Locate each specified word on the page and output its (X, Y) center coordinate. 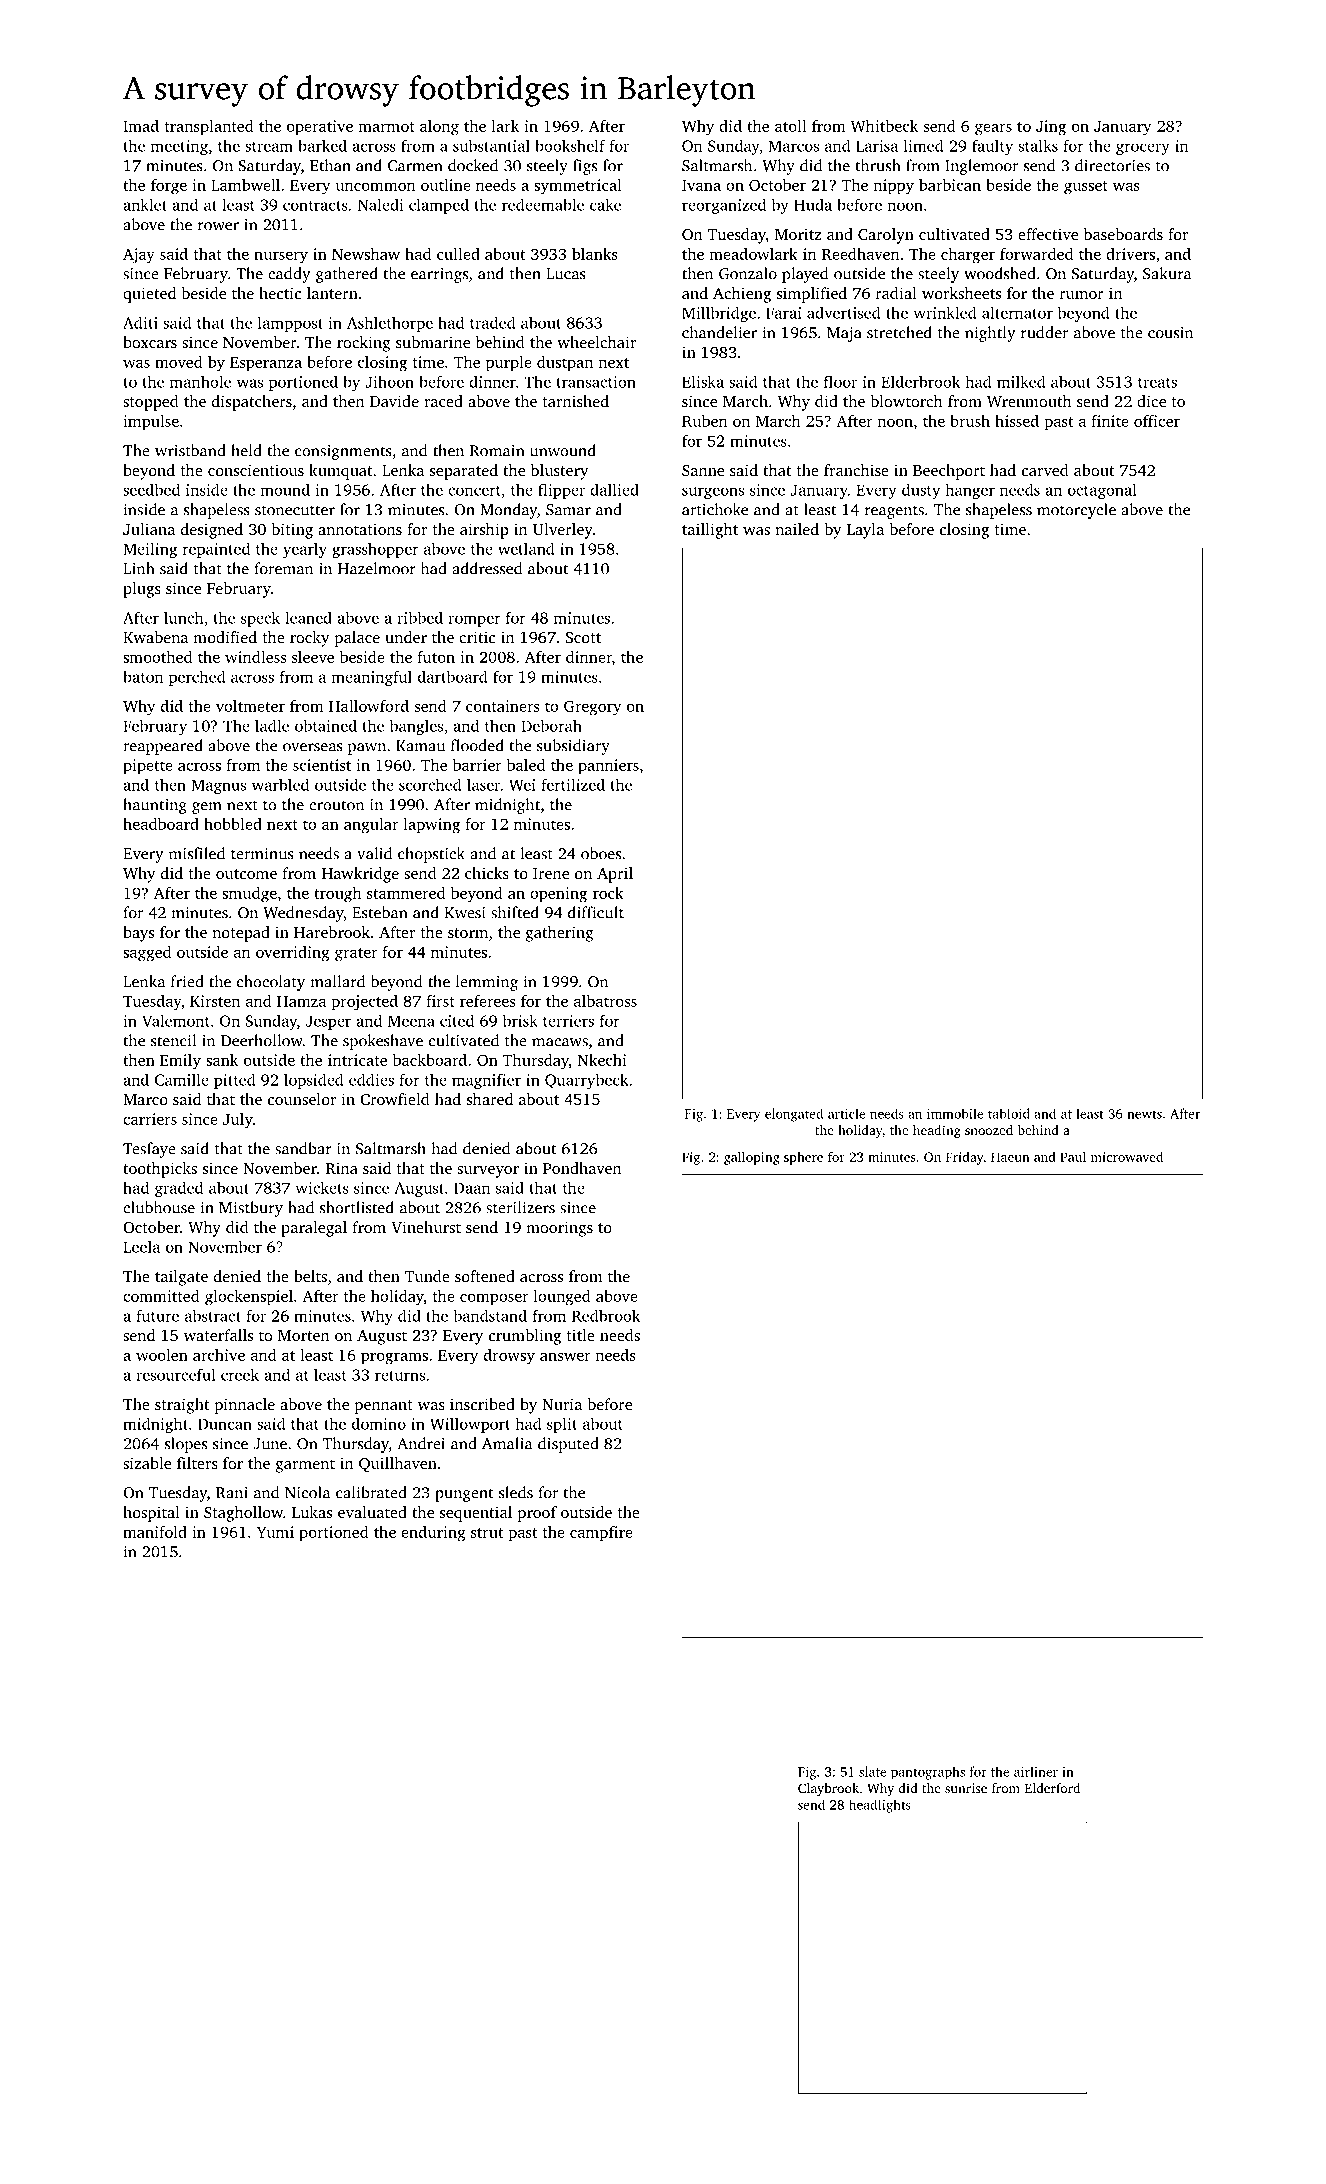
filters (197, 1463)
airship (484, 531)
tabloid (1009, 1113)
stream (269, 147)
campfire (601, 1534)
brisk (520, 1020)
